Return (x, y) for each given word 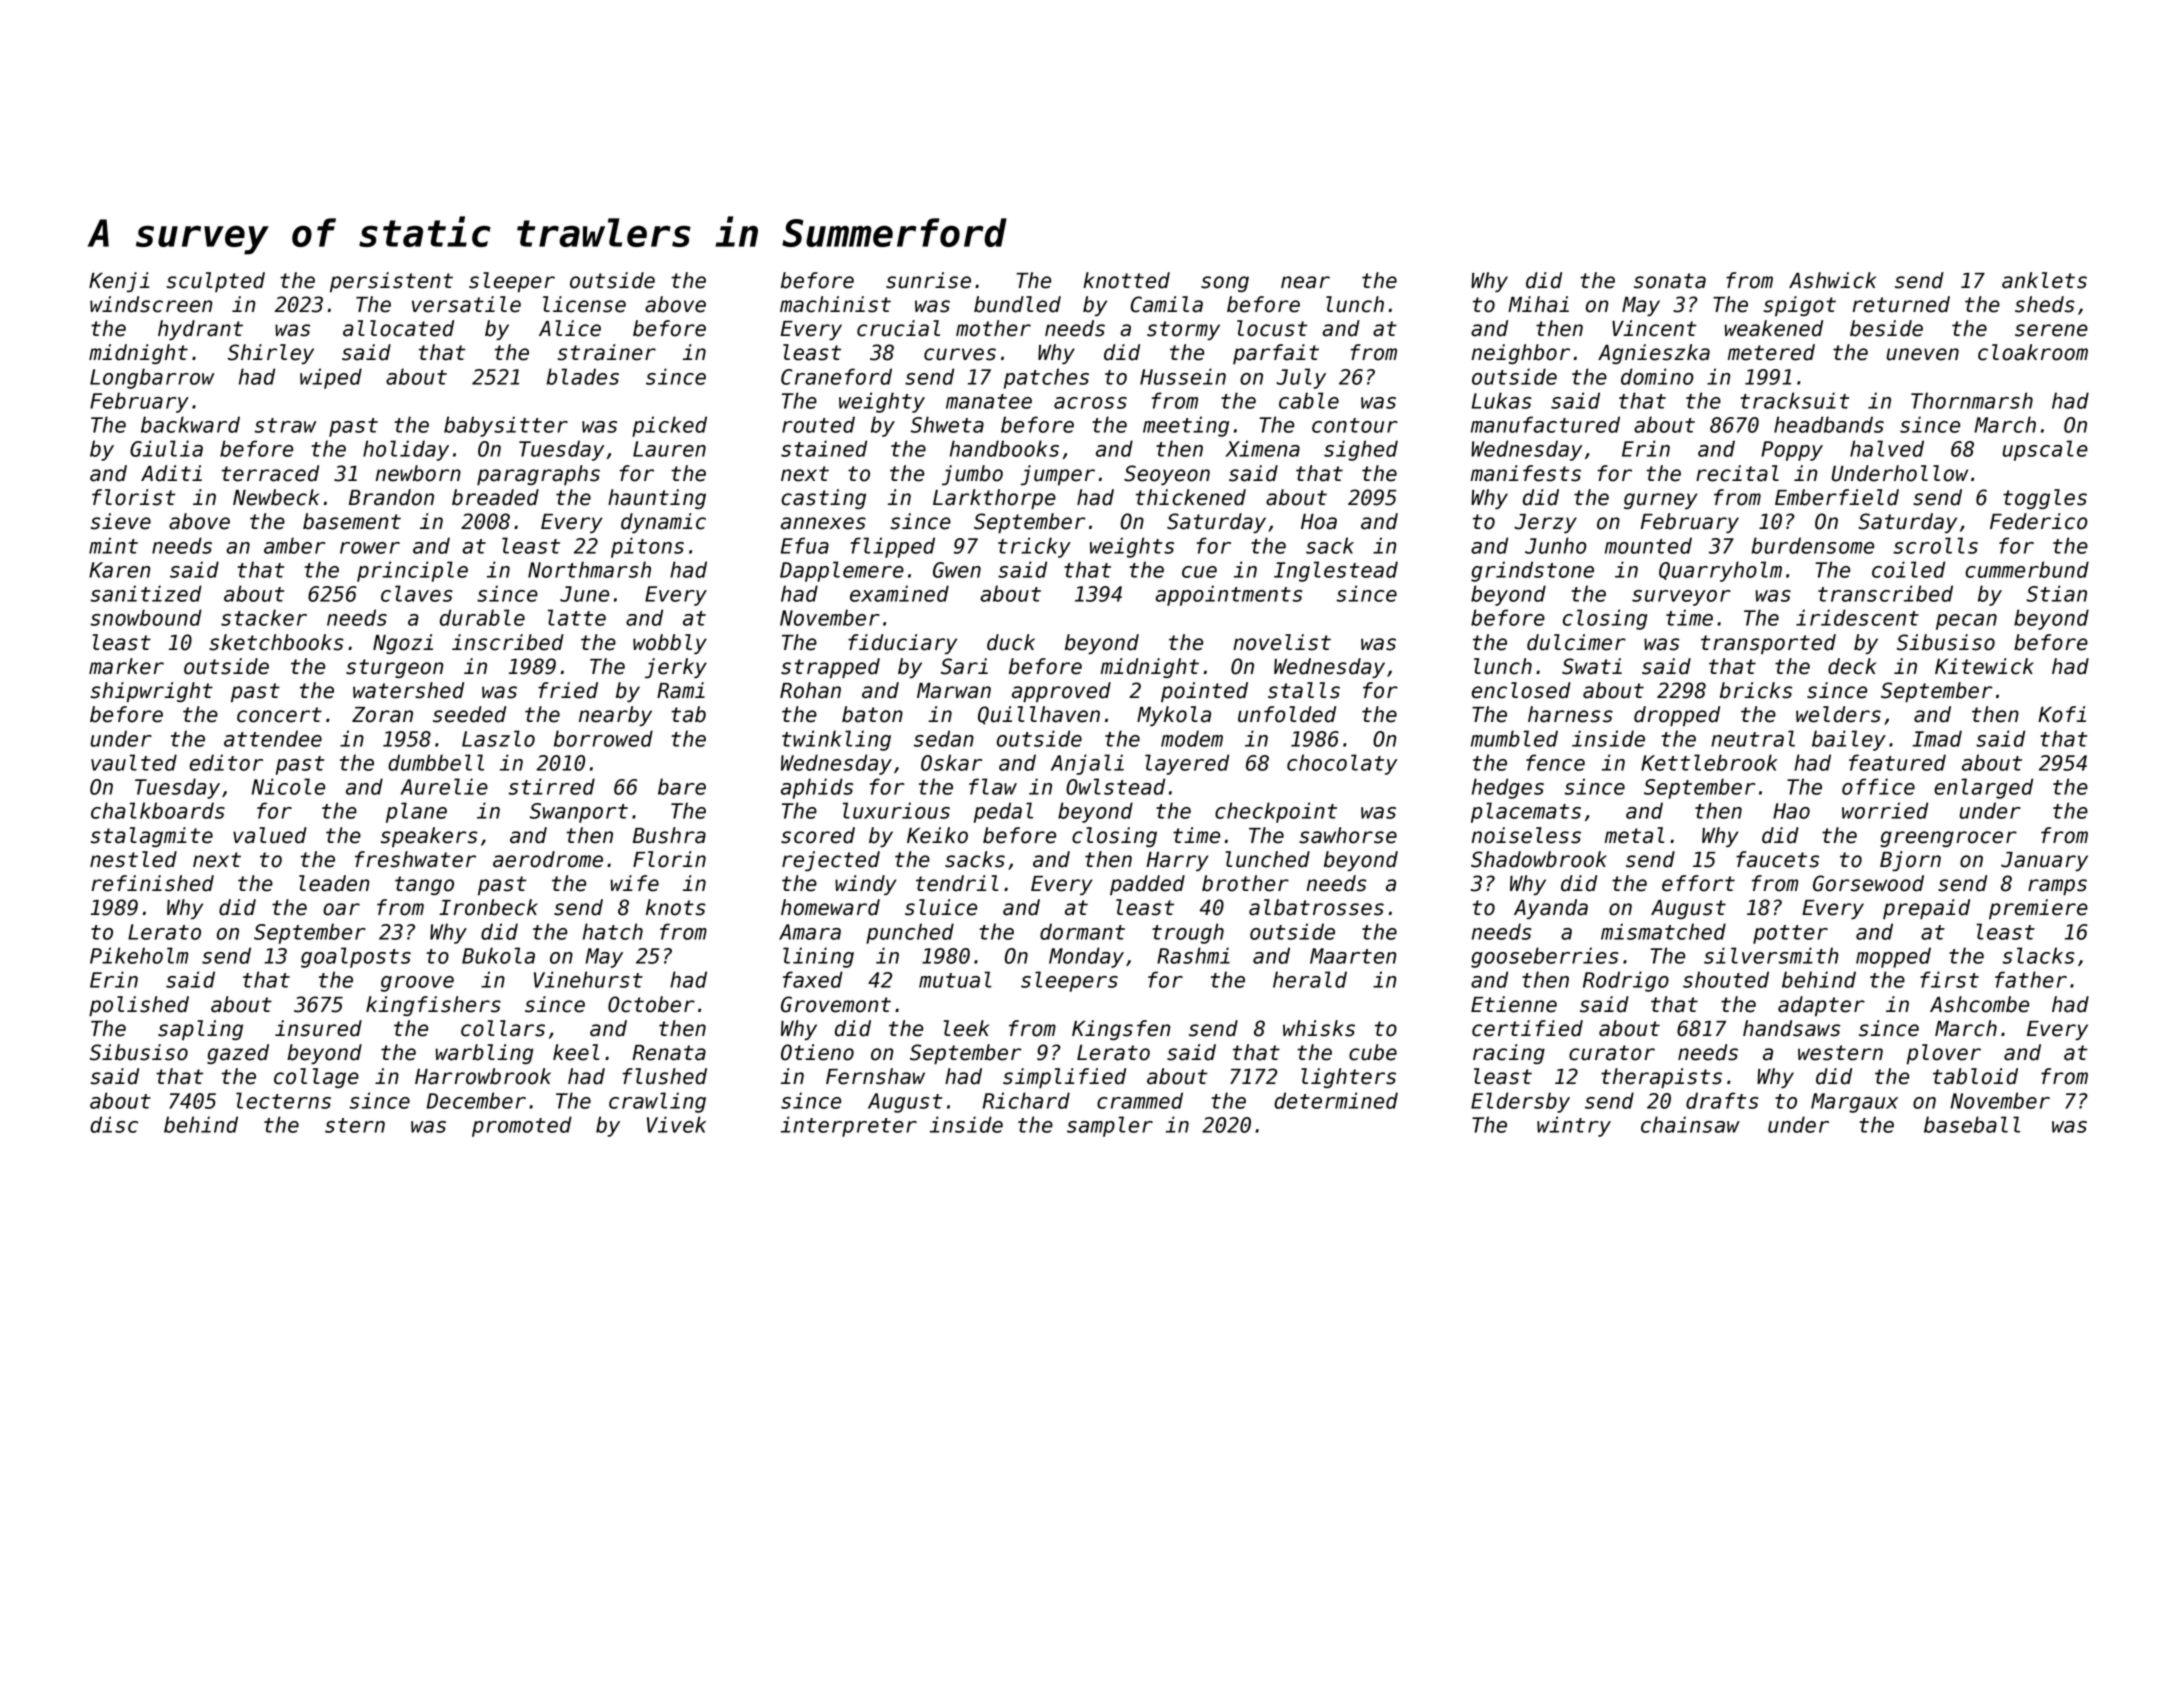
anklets (2044, 280)
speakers (429, 837)
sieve (121, 521)
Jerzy (1545, 523)
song (1225, 284)
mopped (1893, 957)
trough (1188, 933)
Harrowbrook (483, 1076)
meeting (1186, 426)
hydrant (200, 330)
